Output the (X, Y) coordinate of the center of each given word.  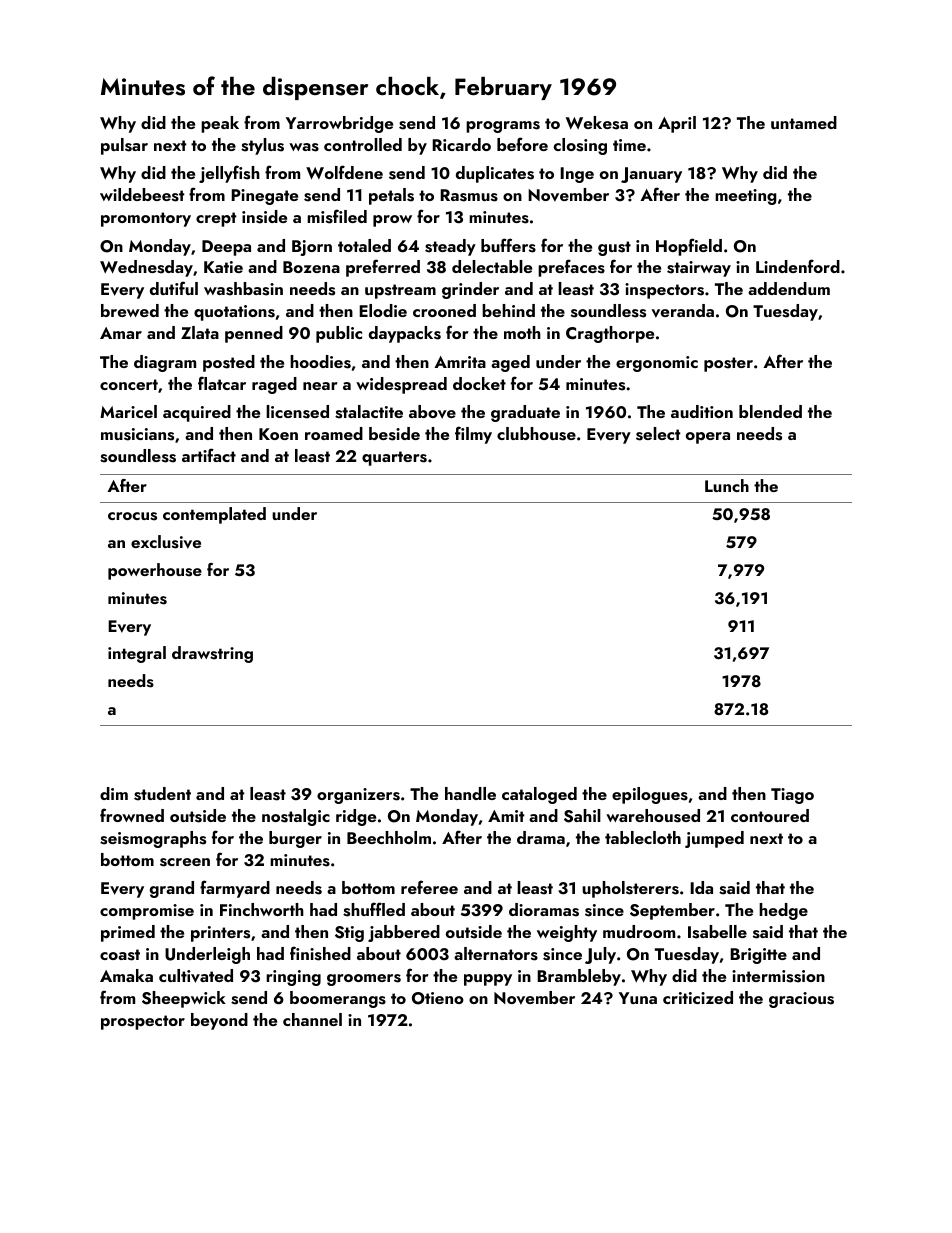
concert (129, 384)
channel (312, 1019)
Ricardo (461, 144)
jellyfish (229, 174)
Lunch (727, 485)
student (162, 794)
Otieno (438, 998)
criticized (698, 997)
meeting (746, 197)
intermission (778, 976)
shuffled (374, 909)
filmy (473, 435)
